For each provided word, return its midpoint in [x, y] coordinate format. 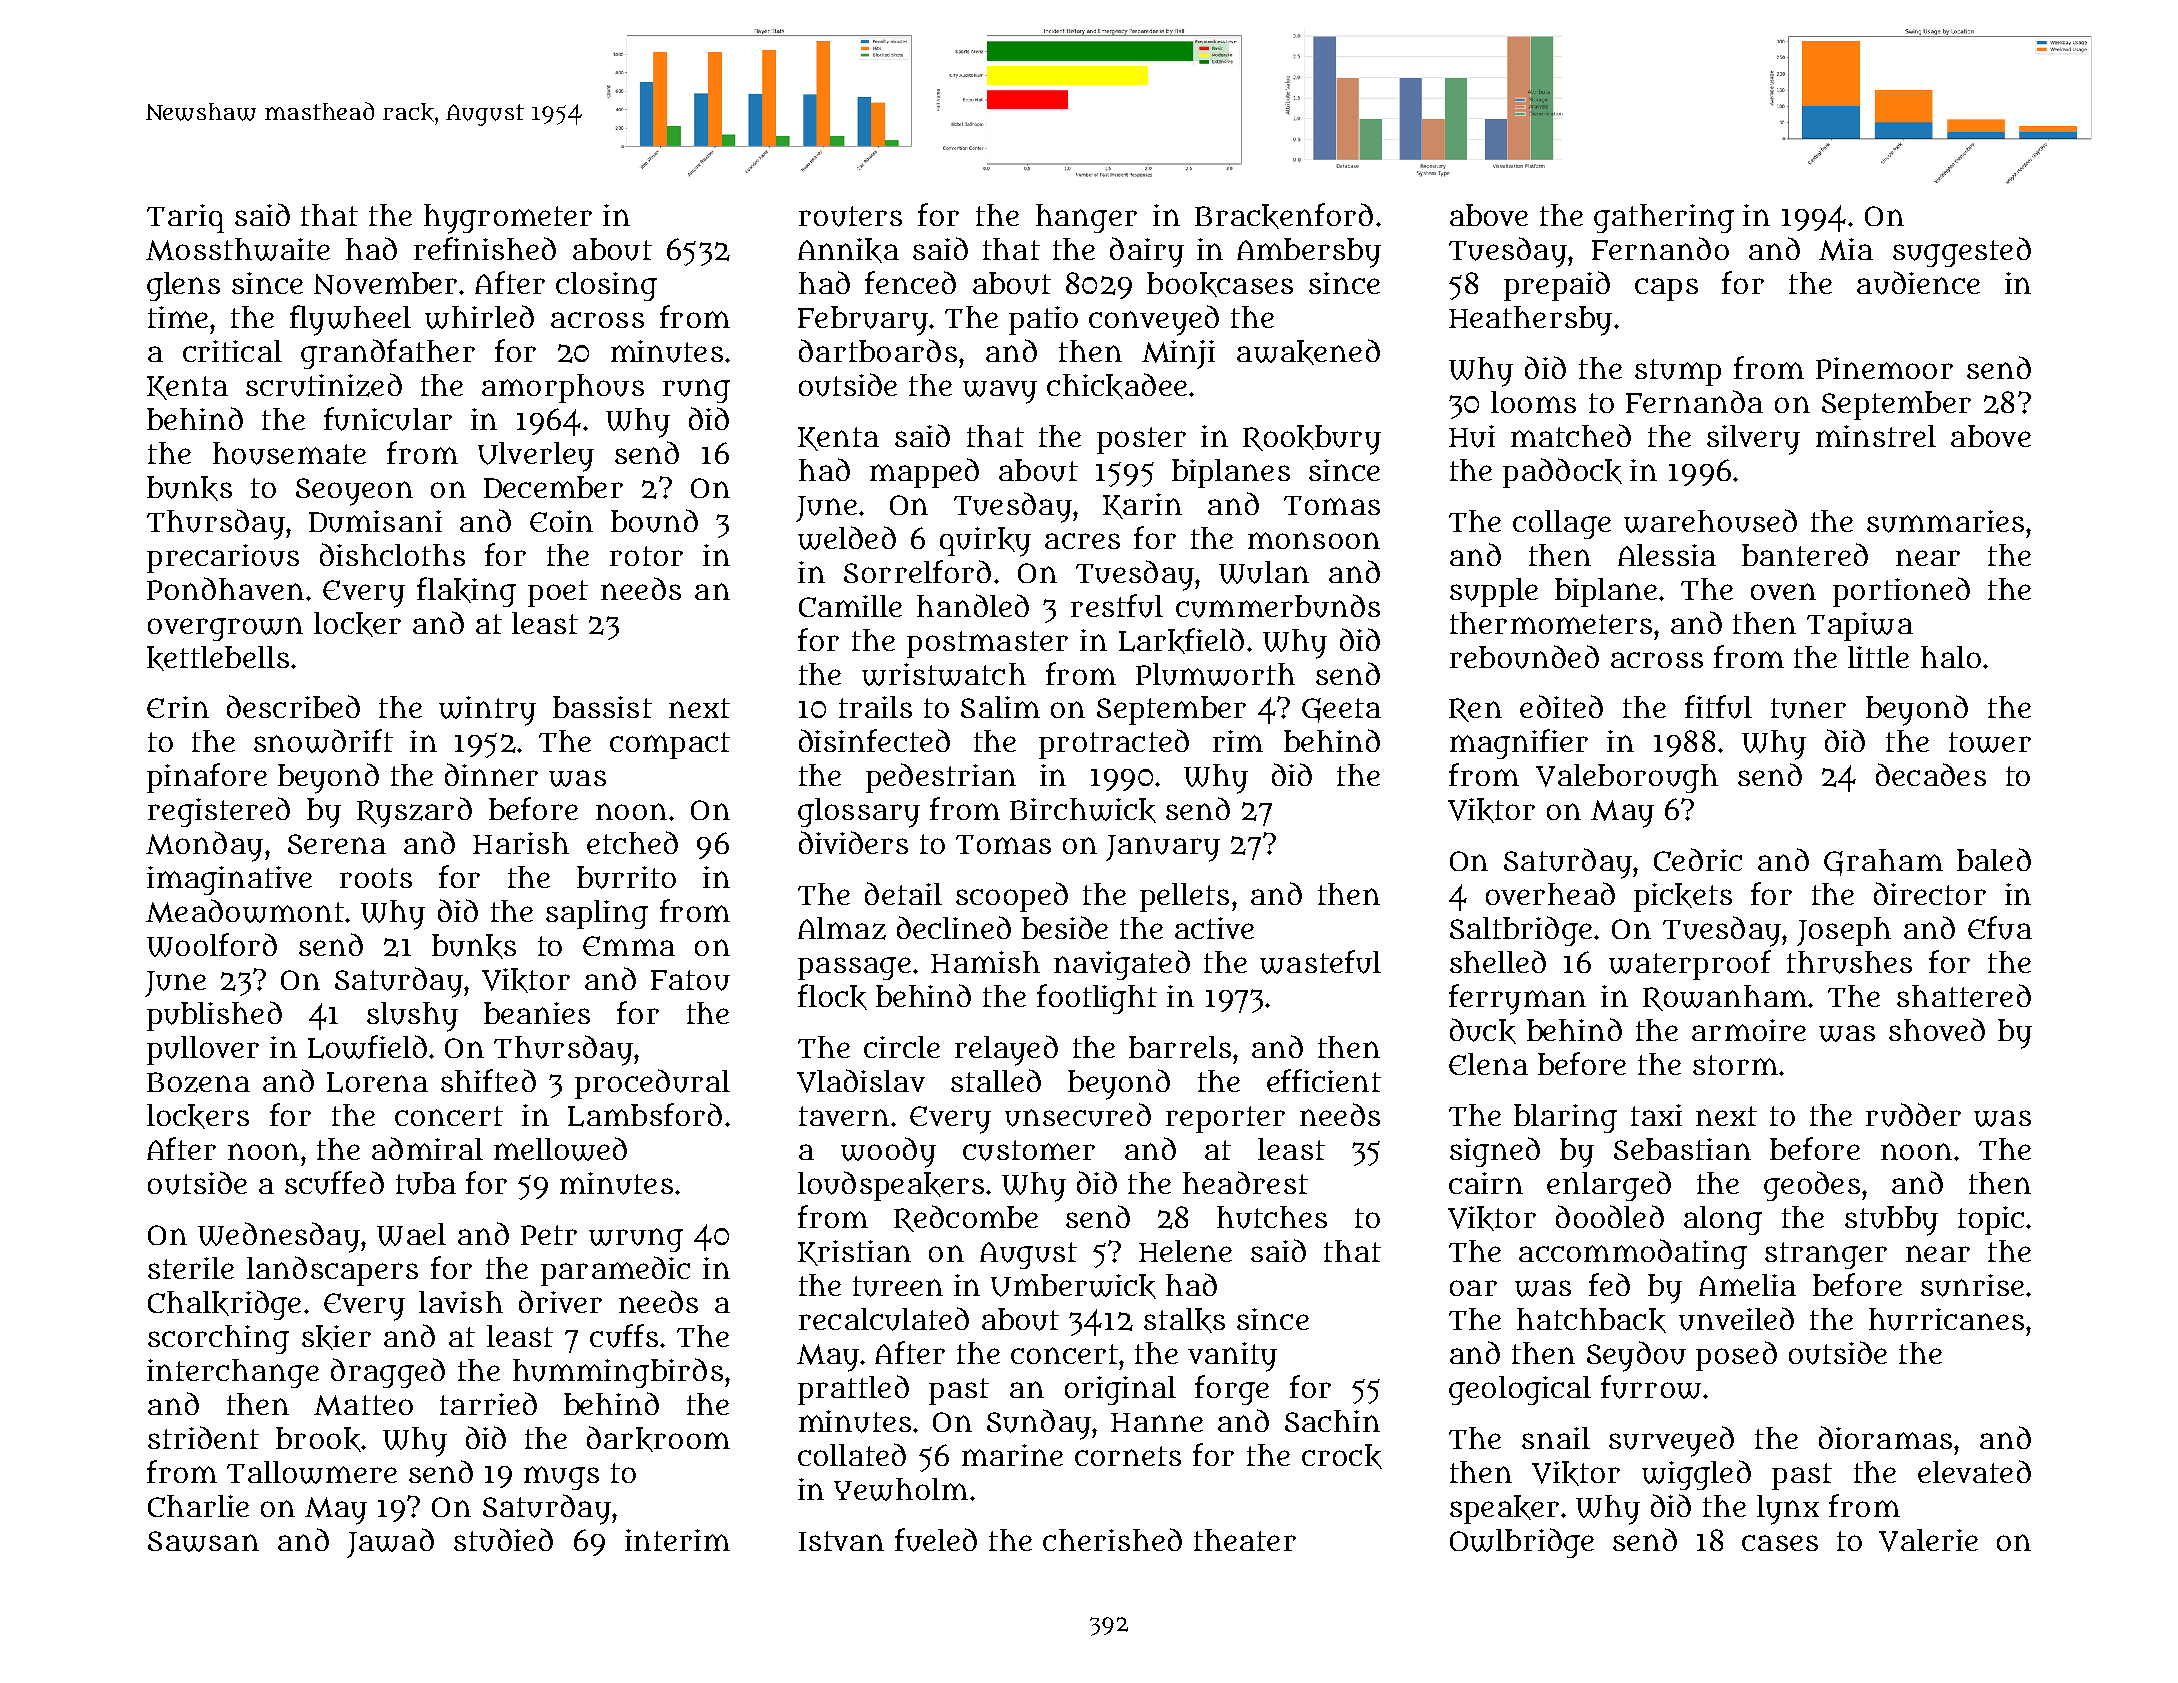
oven [1783, 591]
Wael [411, 1234]
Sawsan [203, 1541]
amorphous [563, 388]
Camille [850, 606]
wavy [1000, 392]
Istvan [841, 1541]
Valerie [1928, 1540]
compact [670, 745]
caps [1666, 289]
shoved [1937, 1029]
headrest [1245, 1182]
